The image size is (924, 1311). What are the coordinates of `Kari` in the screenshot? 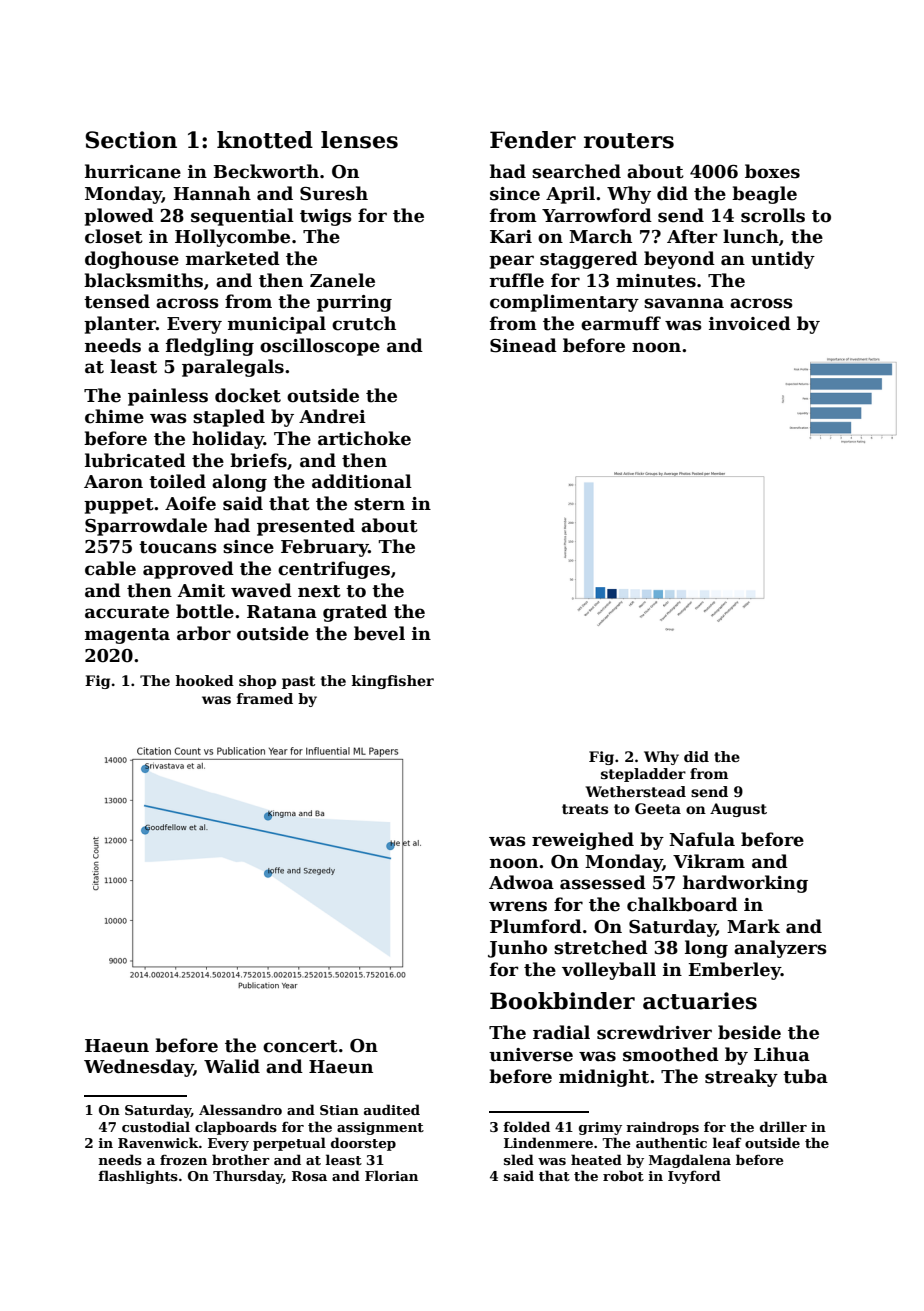 It's located at (511, 237).
